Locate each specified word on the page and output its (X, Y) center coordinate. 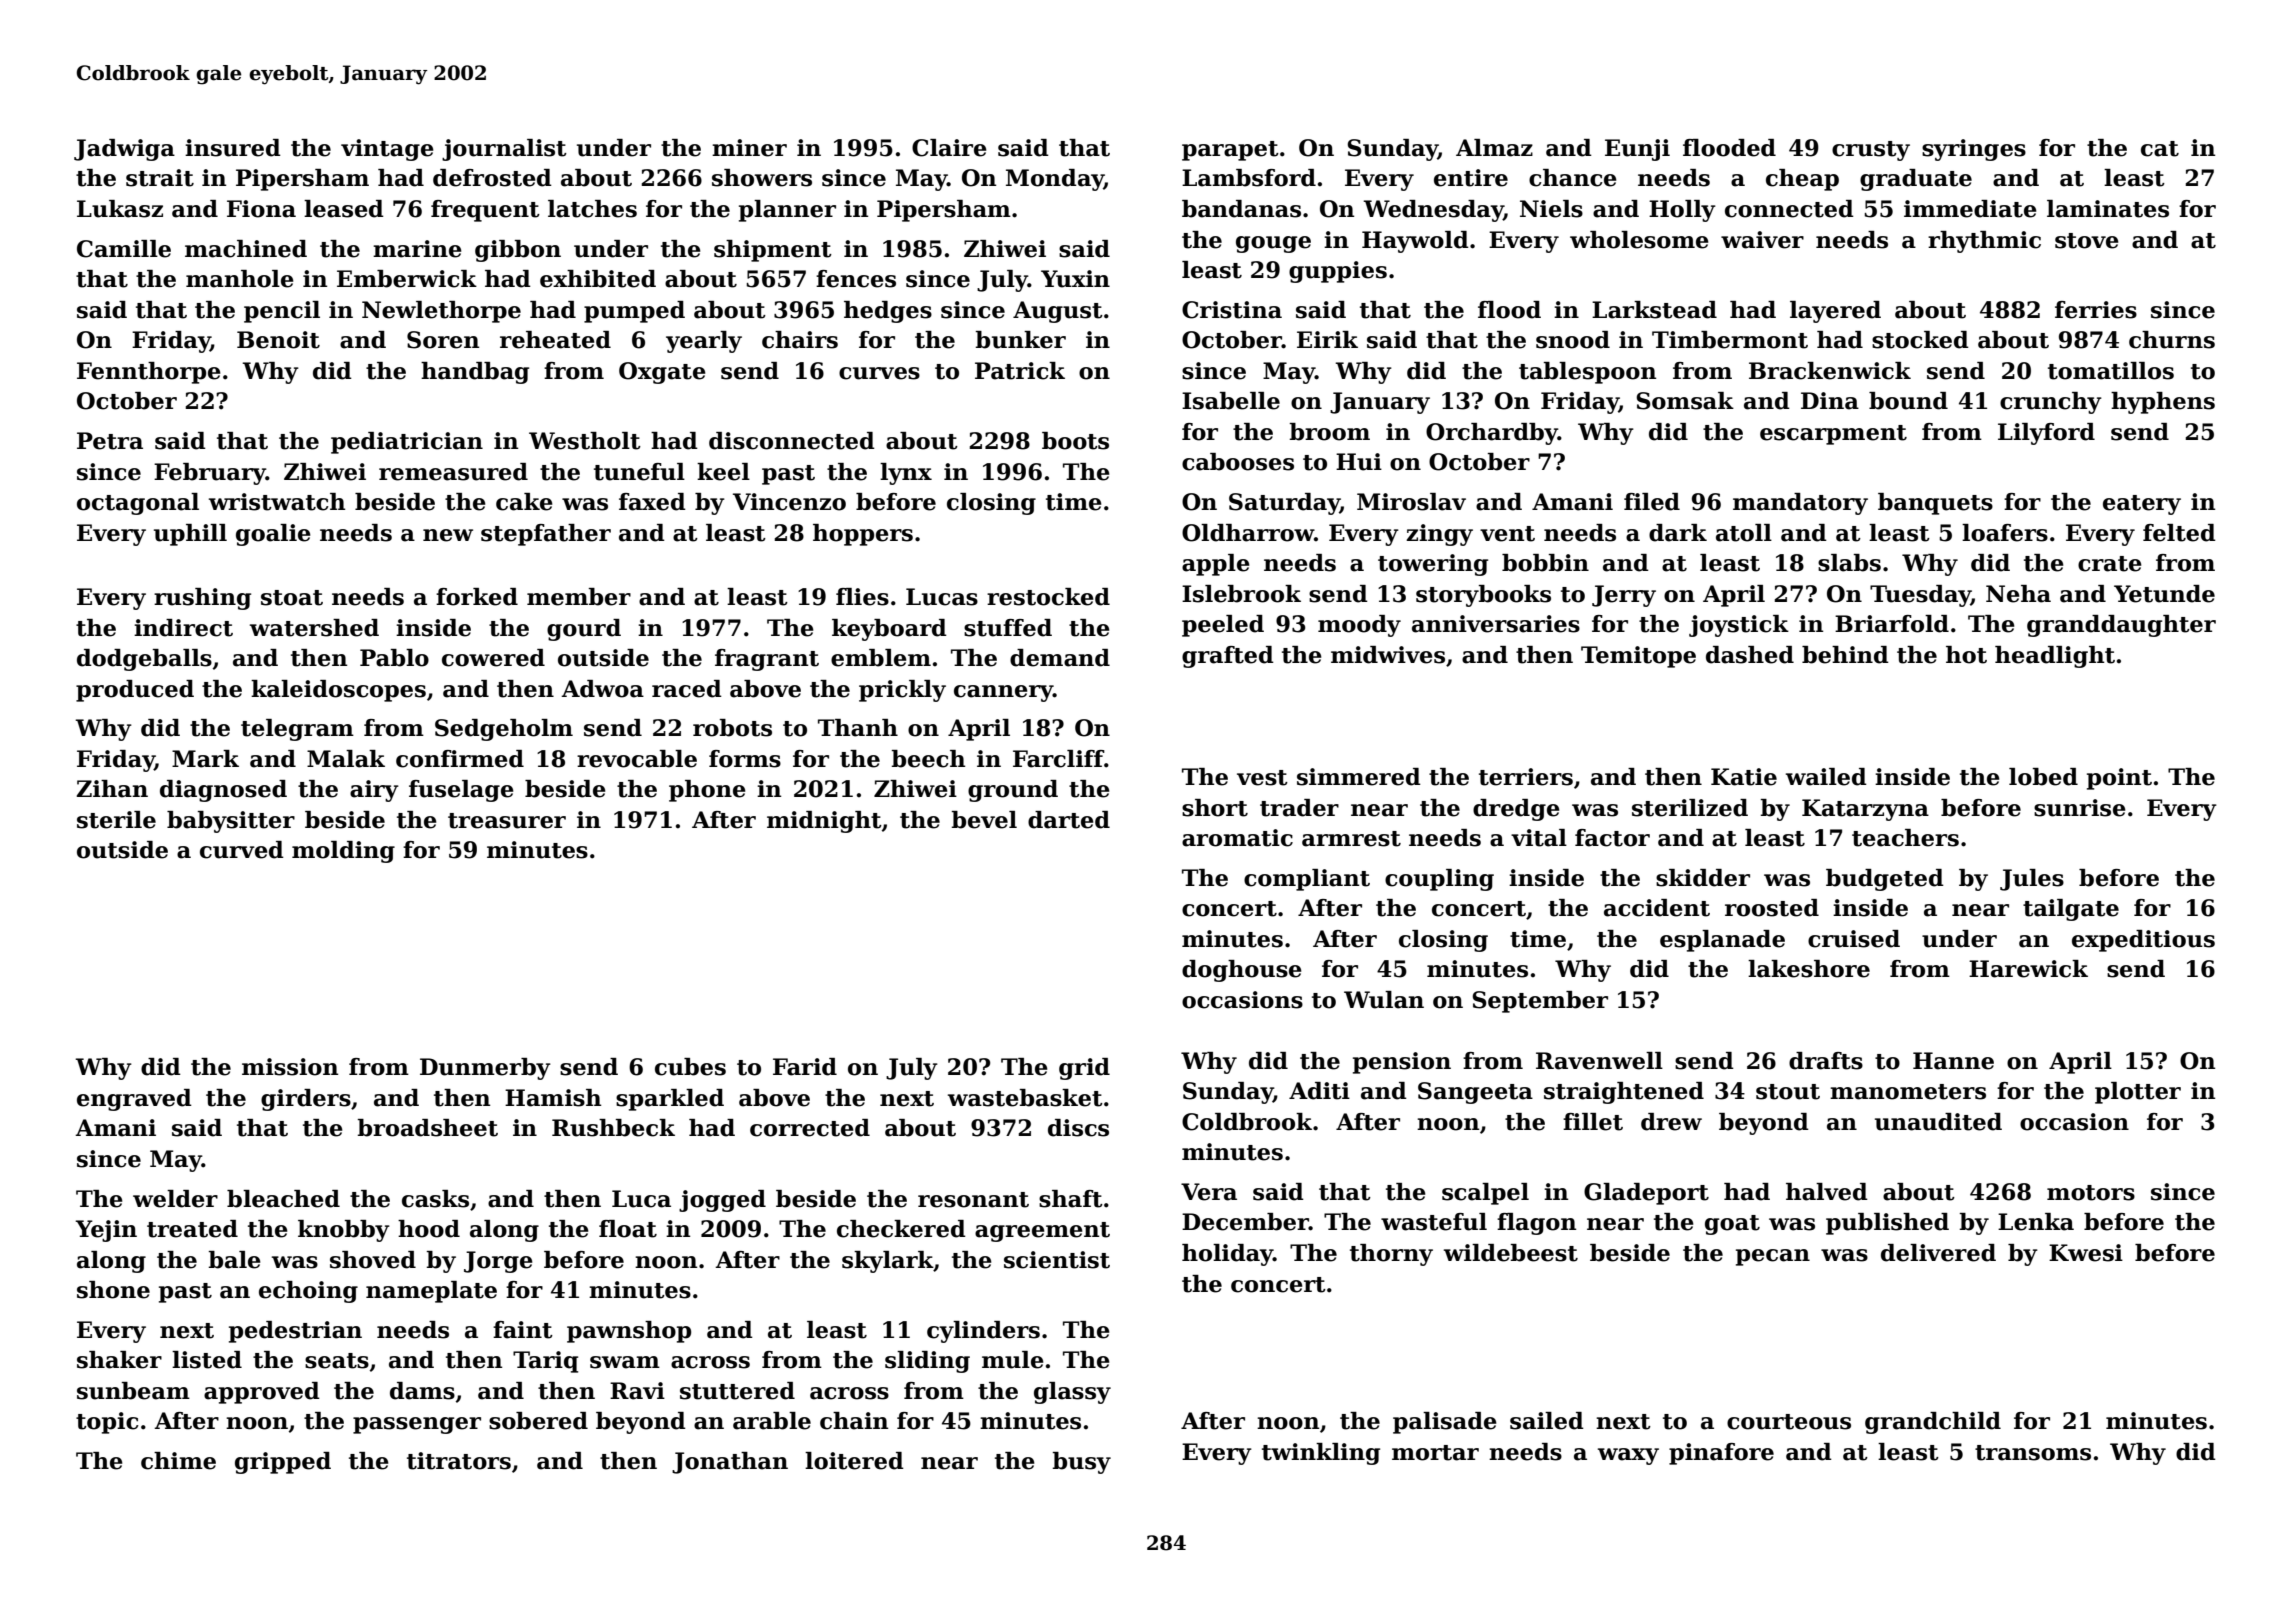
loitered (854, 1461)
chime (178, 1461)
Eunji (1637, 150)
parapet (1230, 151)
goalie (273, 535)
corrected (810, 1128)
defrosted (492, 178)
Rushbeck (613, 1128)
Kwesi (2086, 1253)
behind (1845, 655)
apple (1216, 565)
